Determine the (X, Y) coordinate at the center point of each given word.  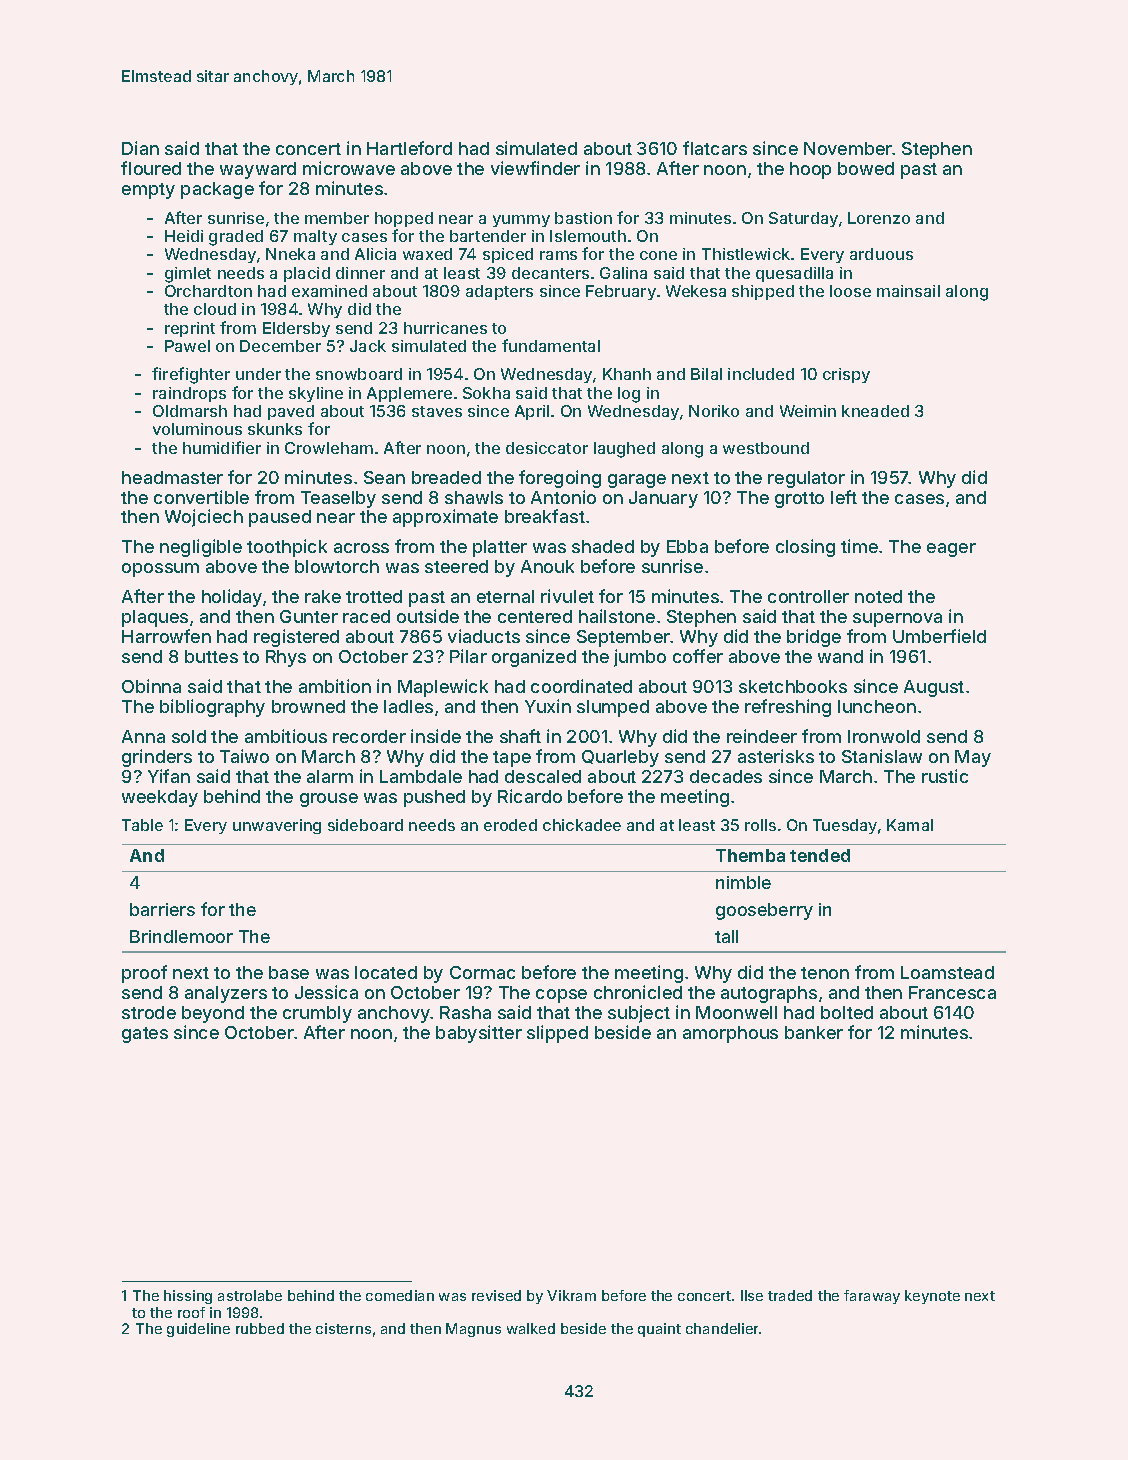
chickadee (582, 825)
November (848, 148)
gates (145, 1035)
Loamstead (947, 972)
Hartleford (409, 148)
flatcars (715, 148)
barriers (162, 909)
